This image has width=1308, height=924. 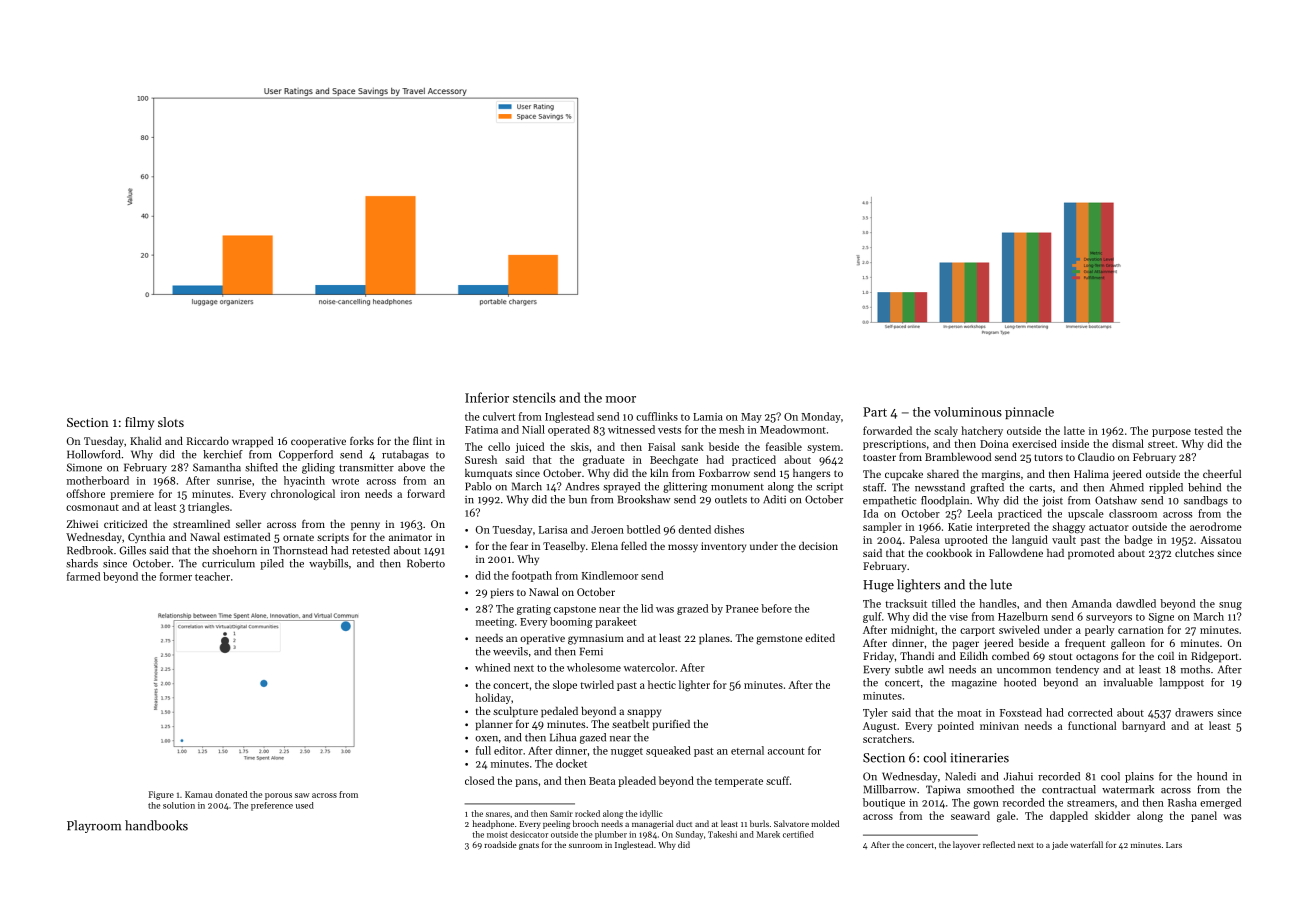 I want to click on stencils, so click(x=534, y=397).
